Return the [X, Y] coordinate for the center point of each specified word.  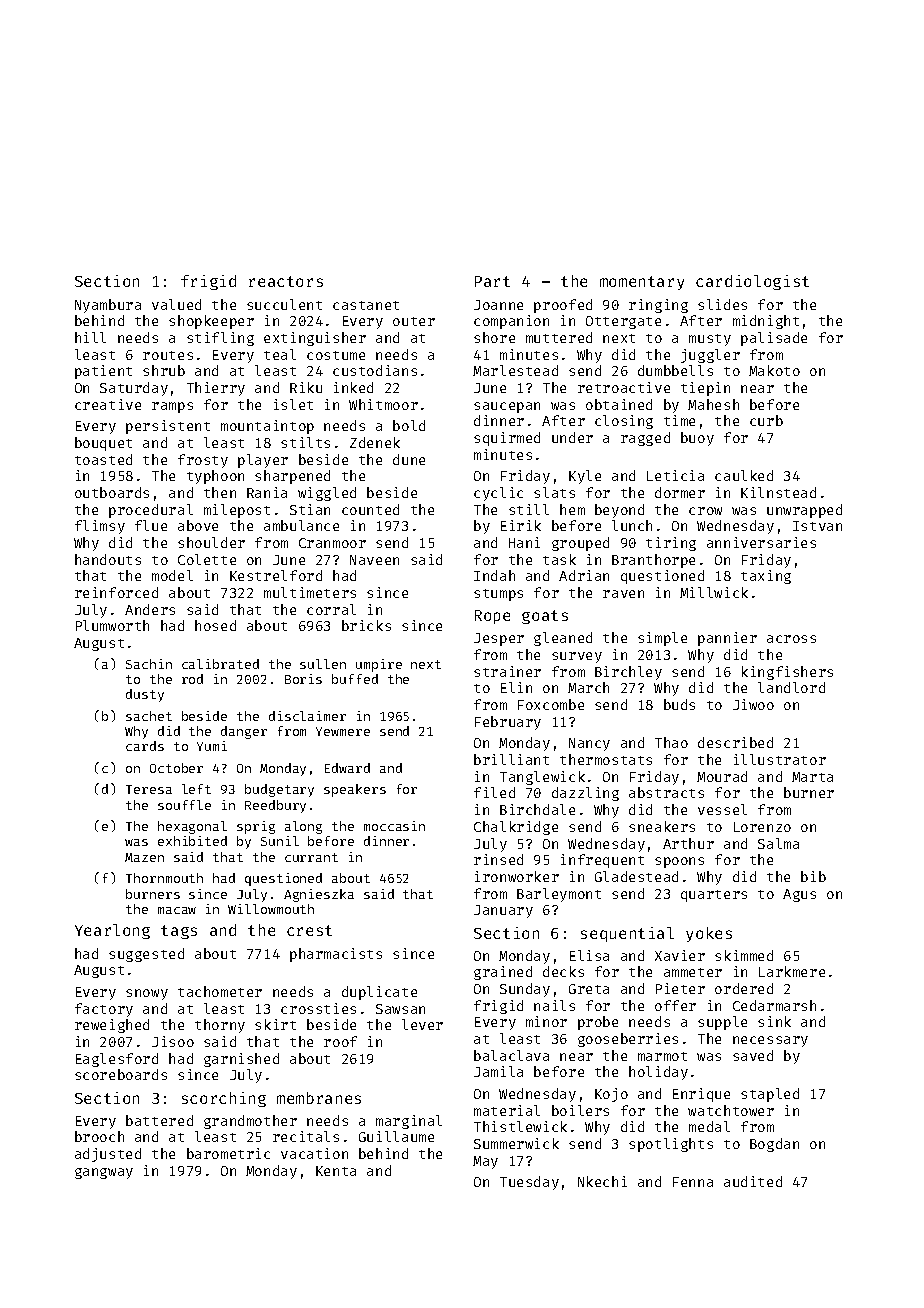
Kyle [585, 477]
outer [414, 321]
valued [176, 304]
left [196, 789]
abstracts [666, 792]
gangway [104, 1173]
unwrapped [804, 511]
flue [151, 525]
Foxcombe [551, 704]
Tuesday [529, 1183]
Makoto [774, 370]
